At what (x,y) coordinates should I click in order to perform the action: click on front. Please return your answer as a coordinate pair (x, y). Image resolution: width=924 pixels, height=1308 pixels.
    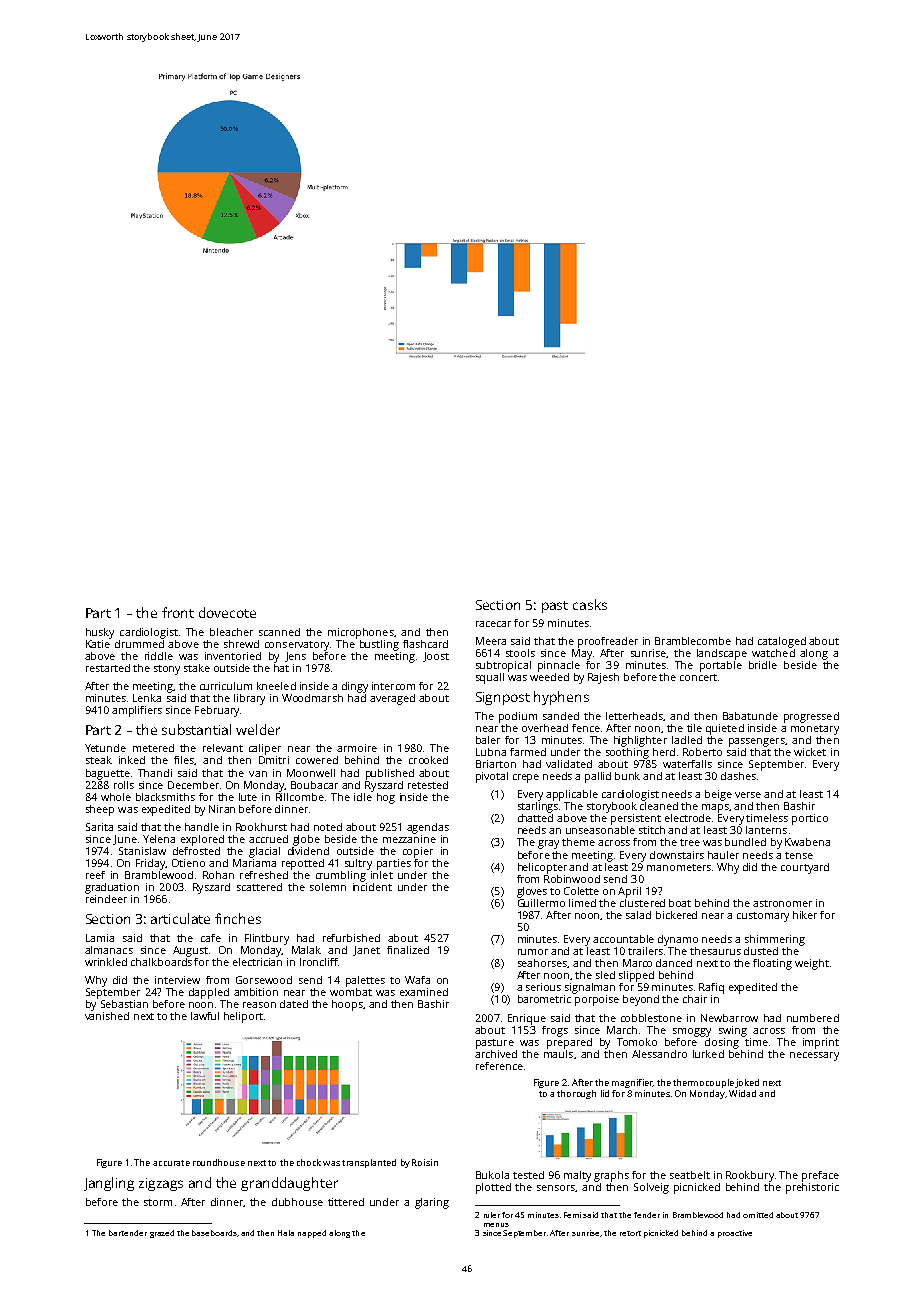
    Looking at the image, I should click on (178, 612).
